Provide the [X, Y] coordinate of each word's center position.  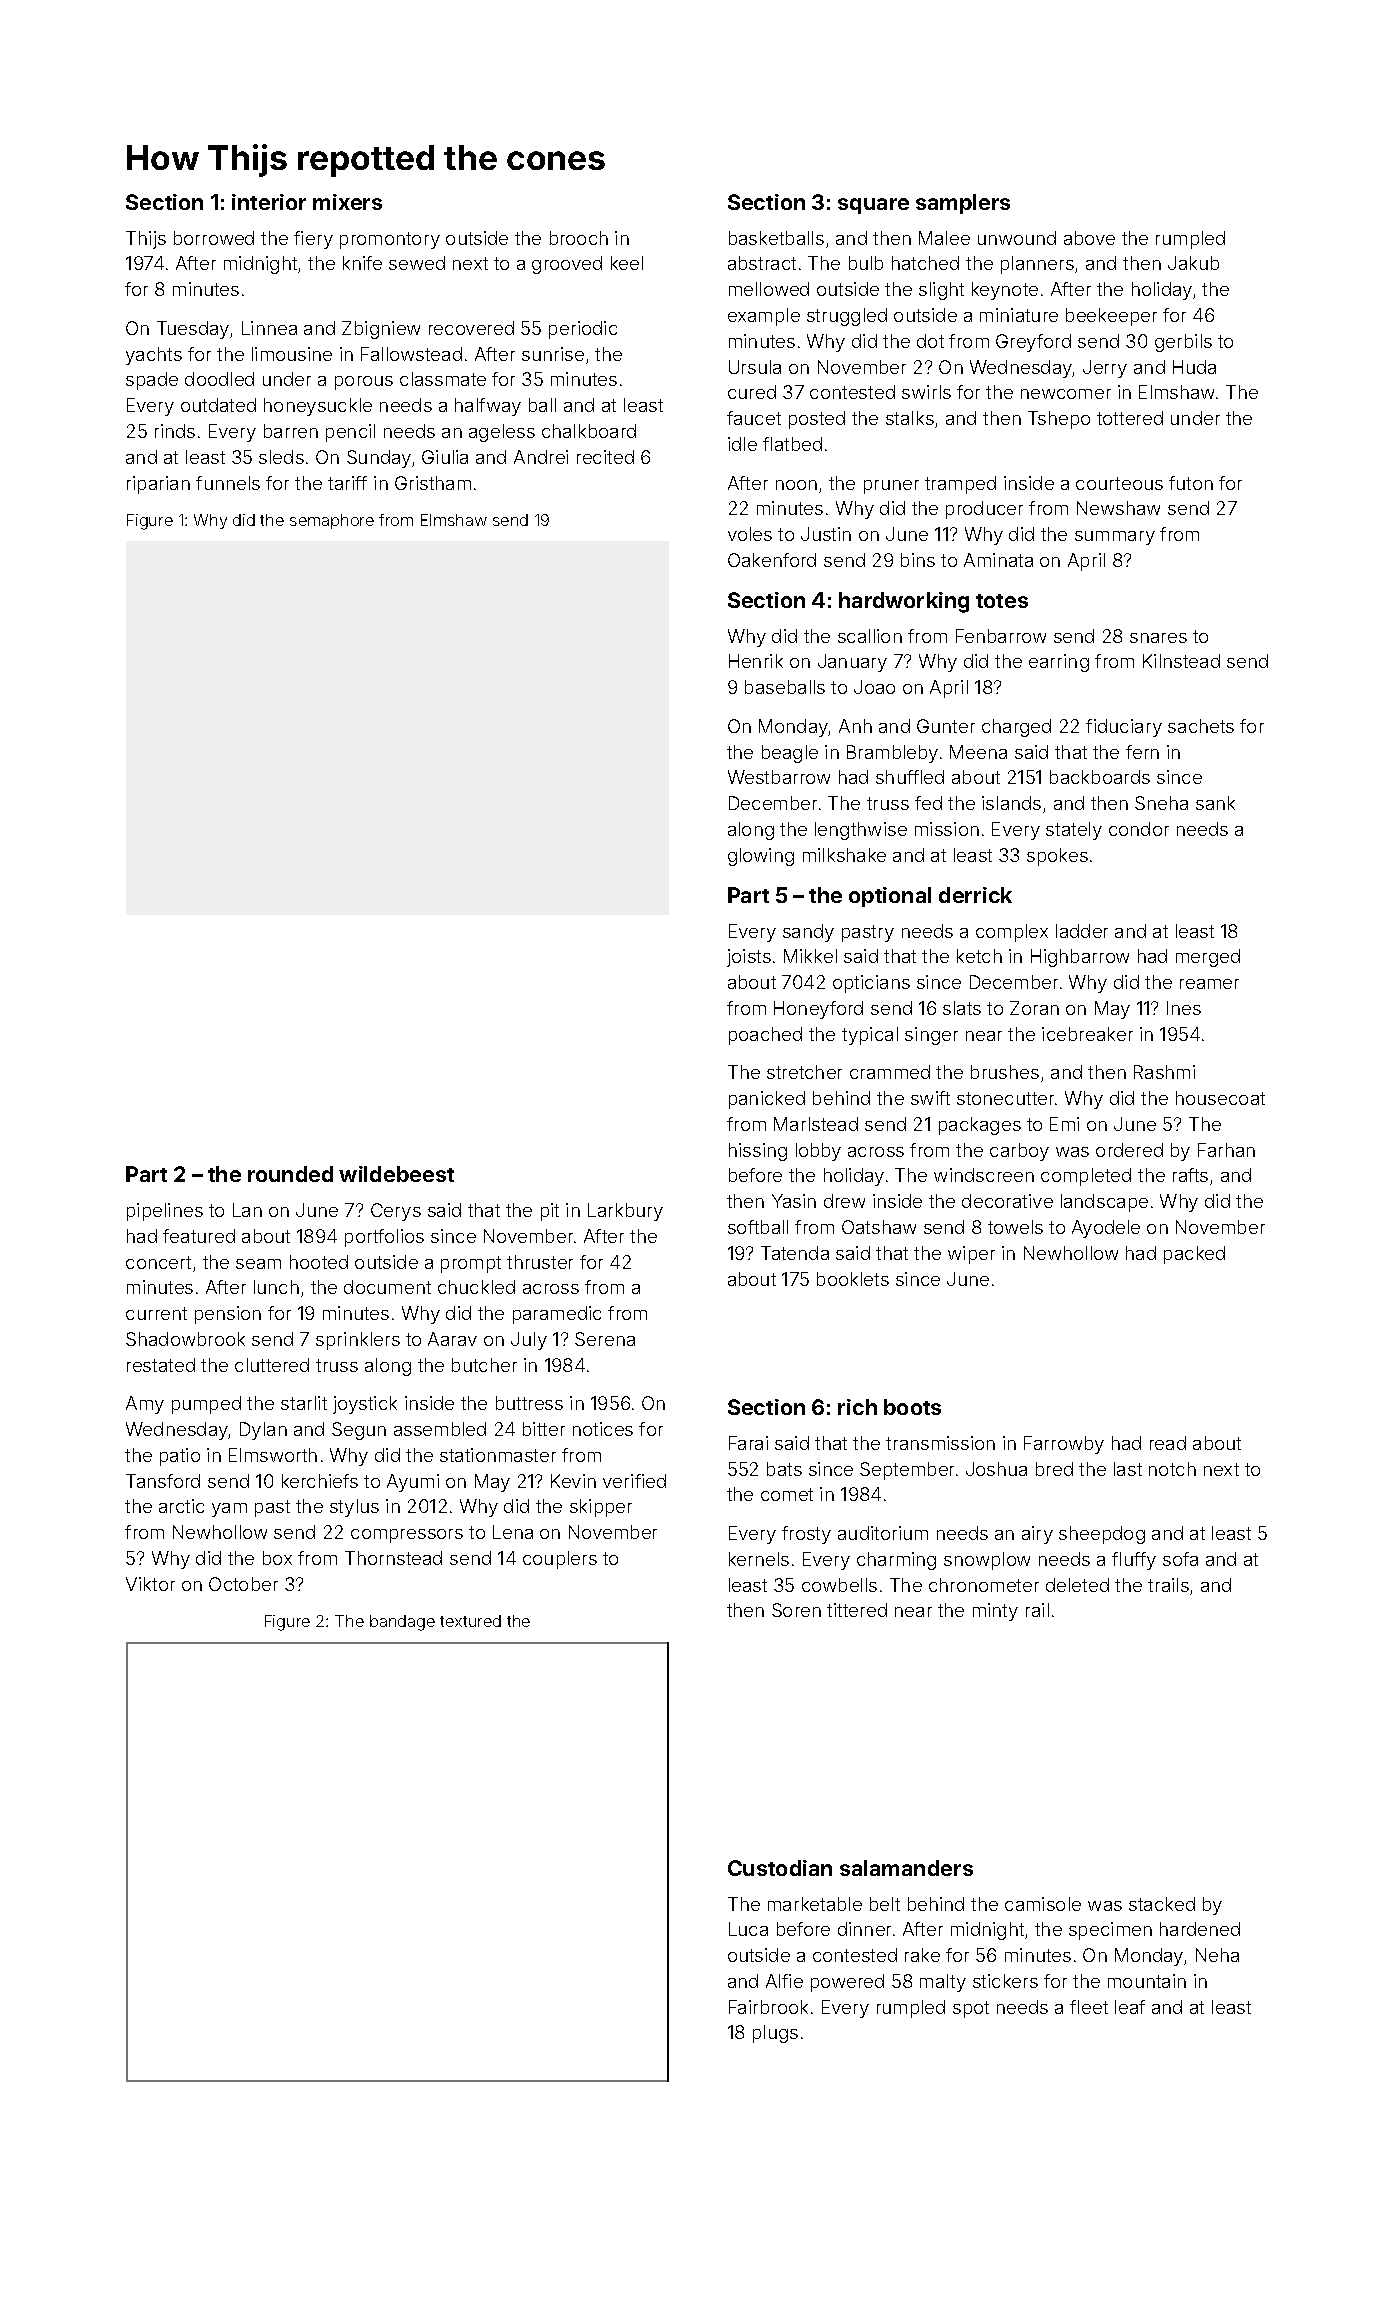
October [243, 1584]
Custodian [780, 1868]
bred [1054, 1469]
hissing [758, 1152]
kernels [759, 1559]
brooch [579, 238]
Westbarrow [779, 777]
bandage [402, 1623]
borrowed [214, 238]
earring [1059, 663]
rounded [290, 1174]
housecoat [1220, 1098]
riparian [158, 485]
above [1089, 238]
